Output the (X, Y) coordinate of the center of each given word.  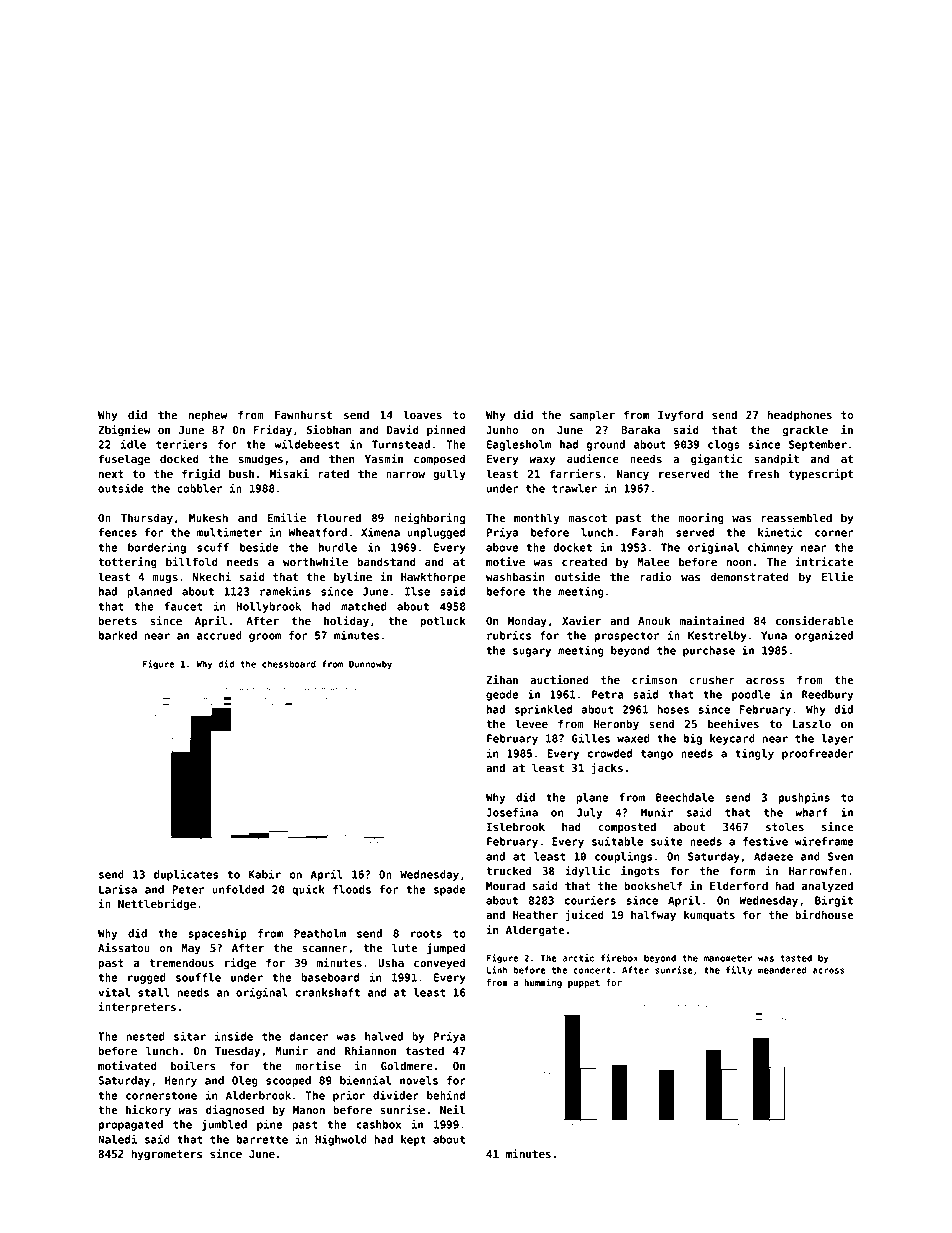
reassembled (797, 517)
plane (592, 798)
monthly (537, 519)
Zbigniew (124, 431)
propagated (130, 1125)
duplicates (186, 875)
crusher (711, 679)
